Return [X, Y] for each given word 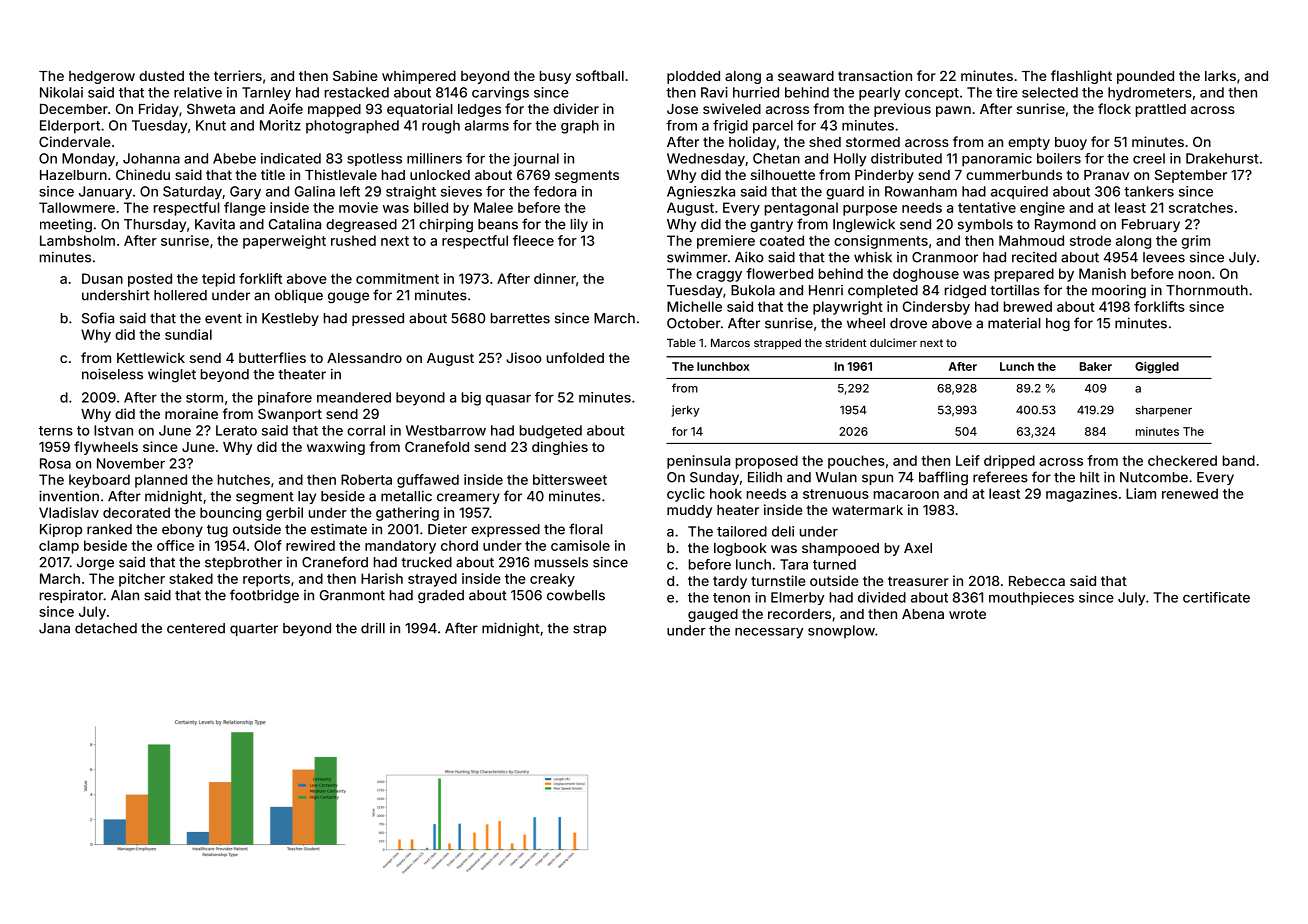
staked [191, 578]
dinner [555, 278]
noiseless [112, 374]
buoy [1071, 143]
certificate [1216, 597]
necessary [769, 633]
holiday [752, 143]
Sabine [355, 75]
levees [1164, 257]
